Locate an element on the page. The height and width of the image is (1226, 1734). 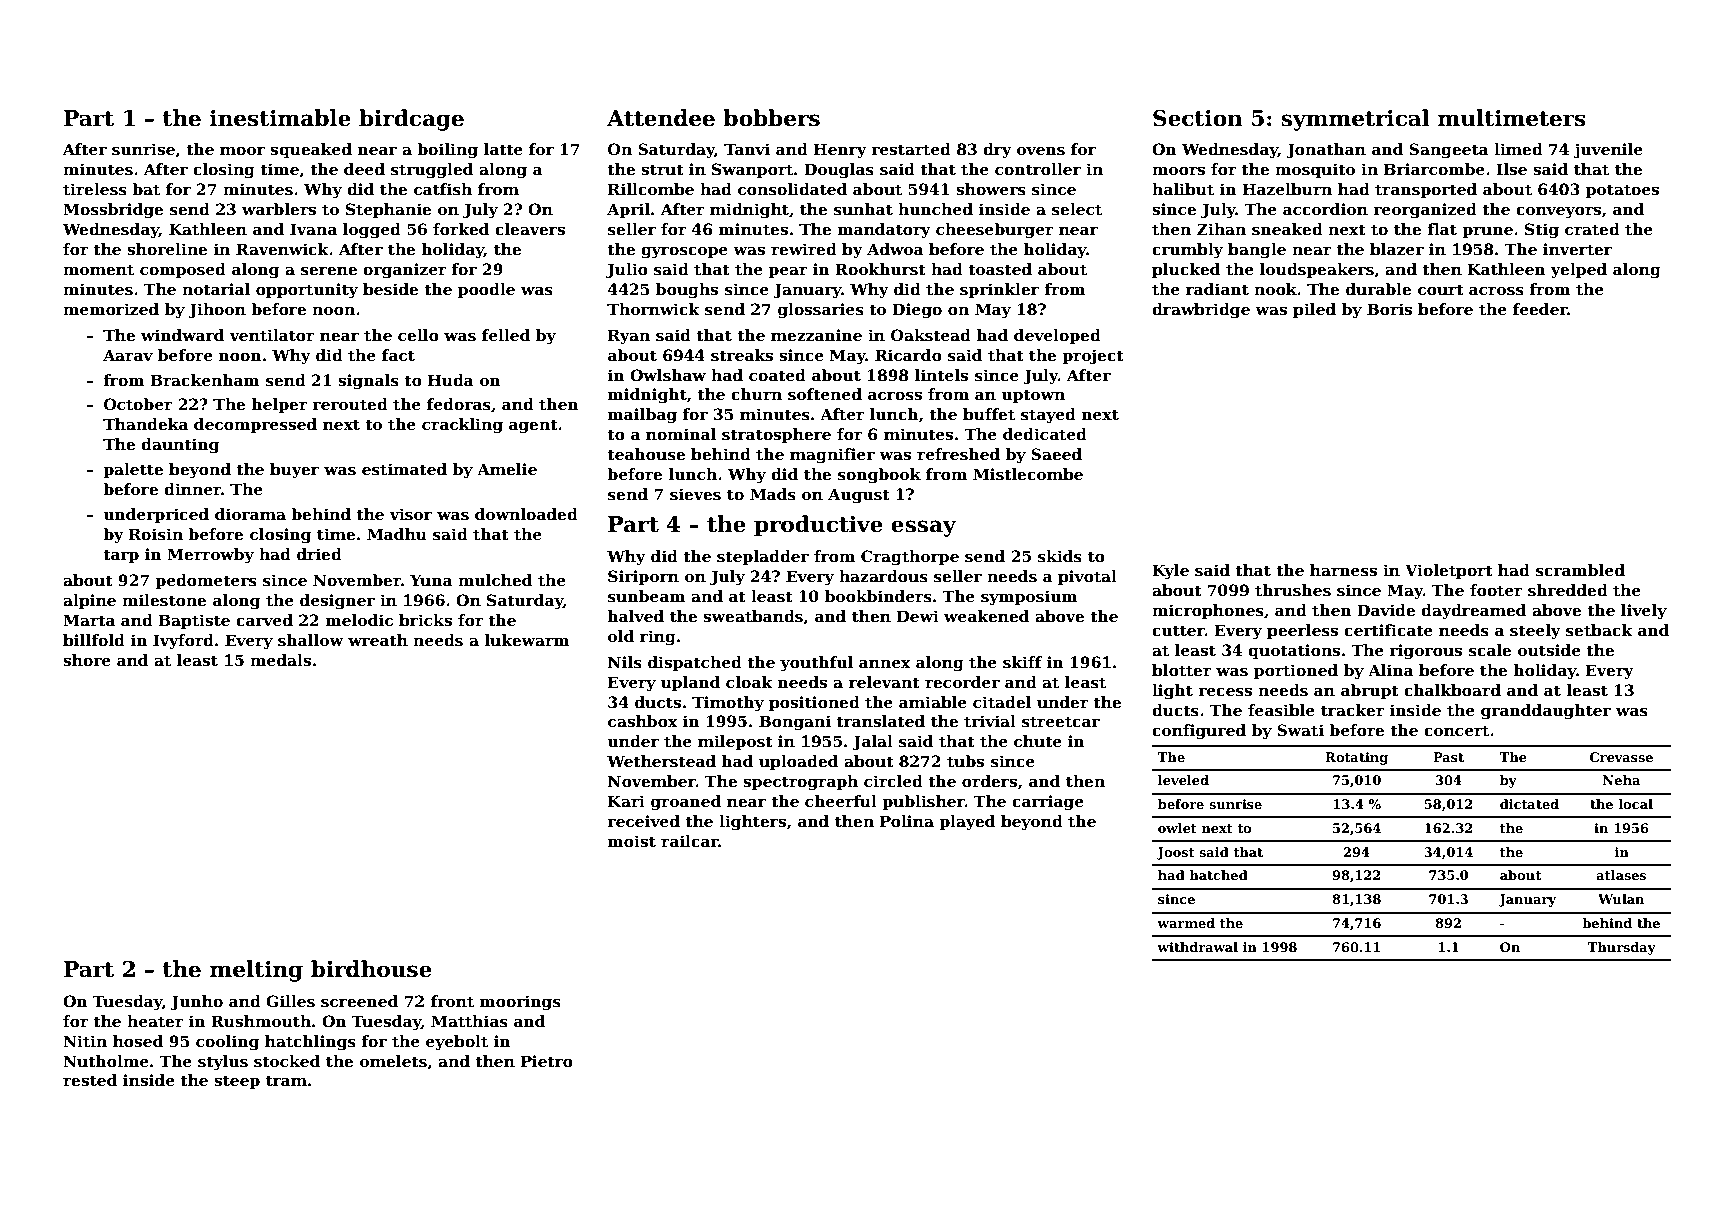
bobbers is located at coordinates (771, 118).
